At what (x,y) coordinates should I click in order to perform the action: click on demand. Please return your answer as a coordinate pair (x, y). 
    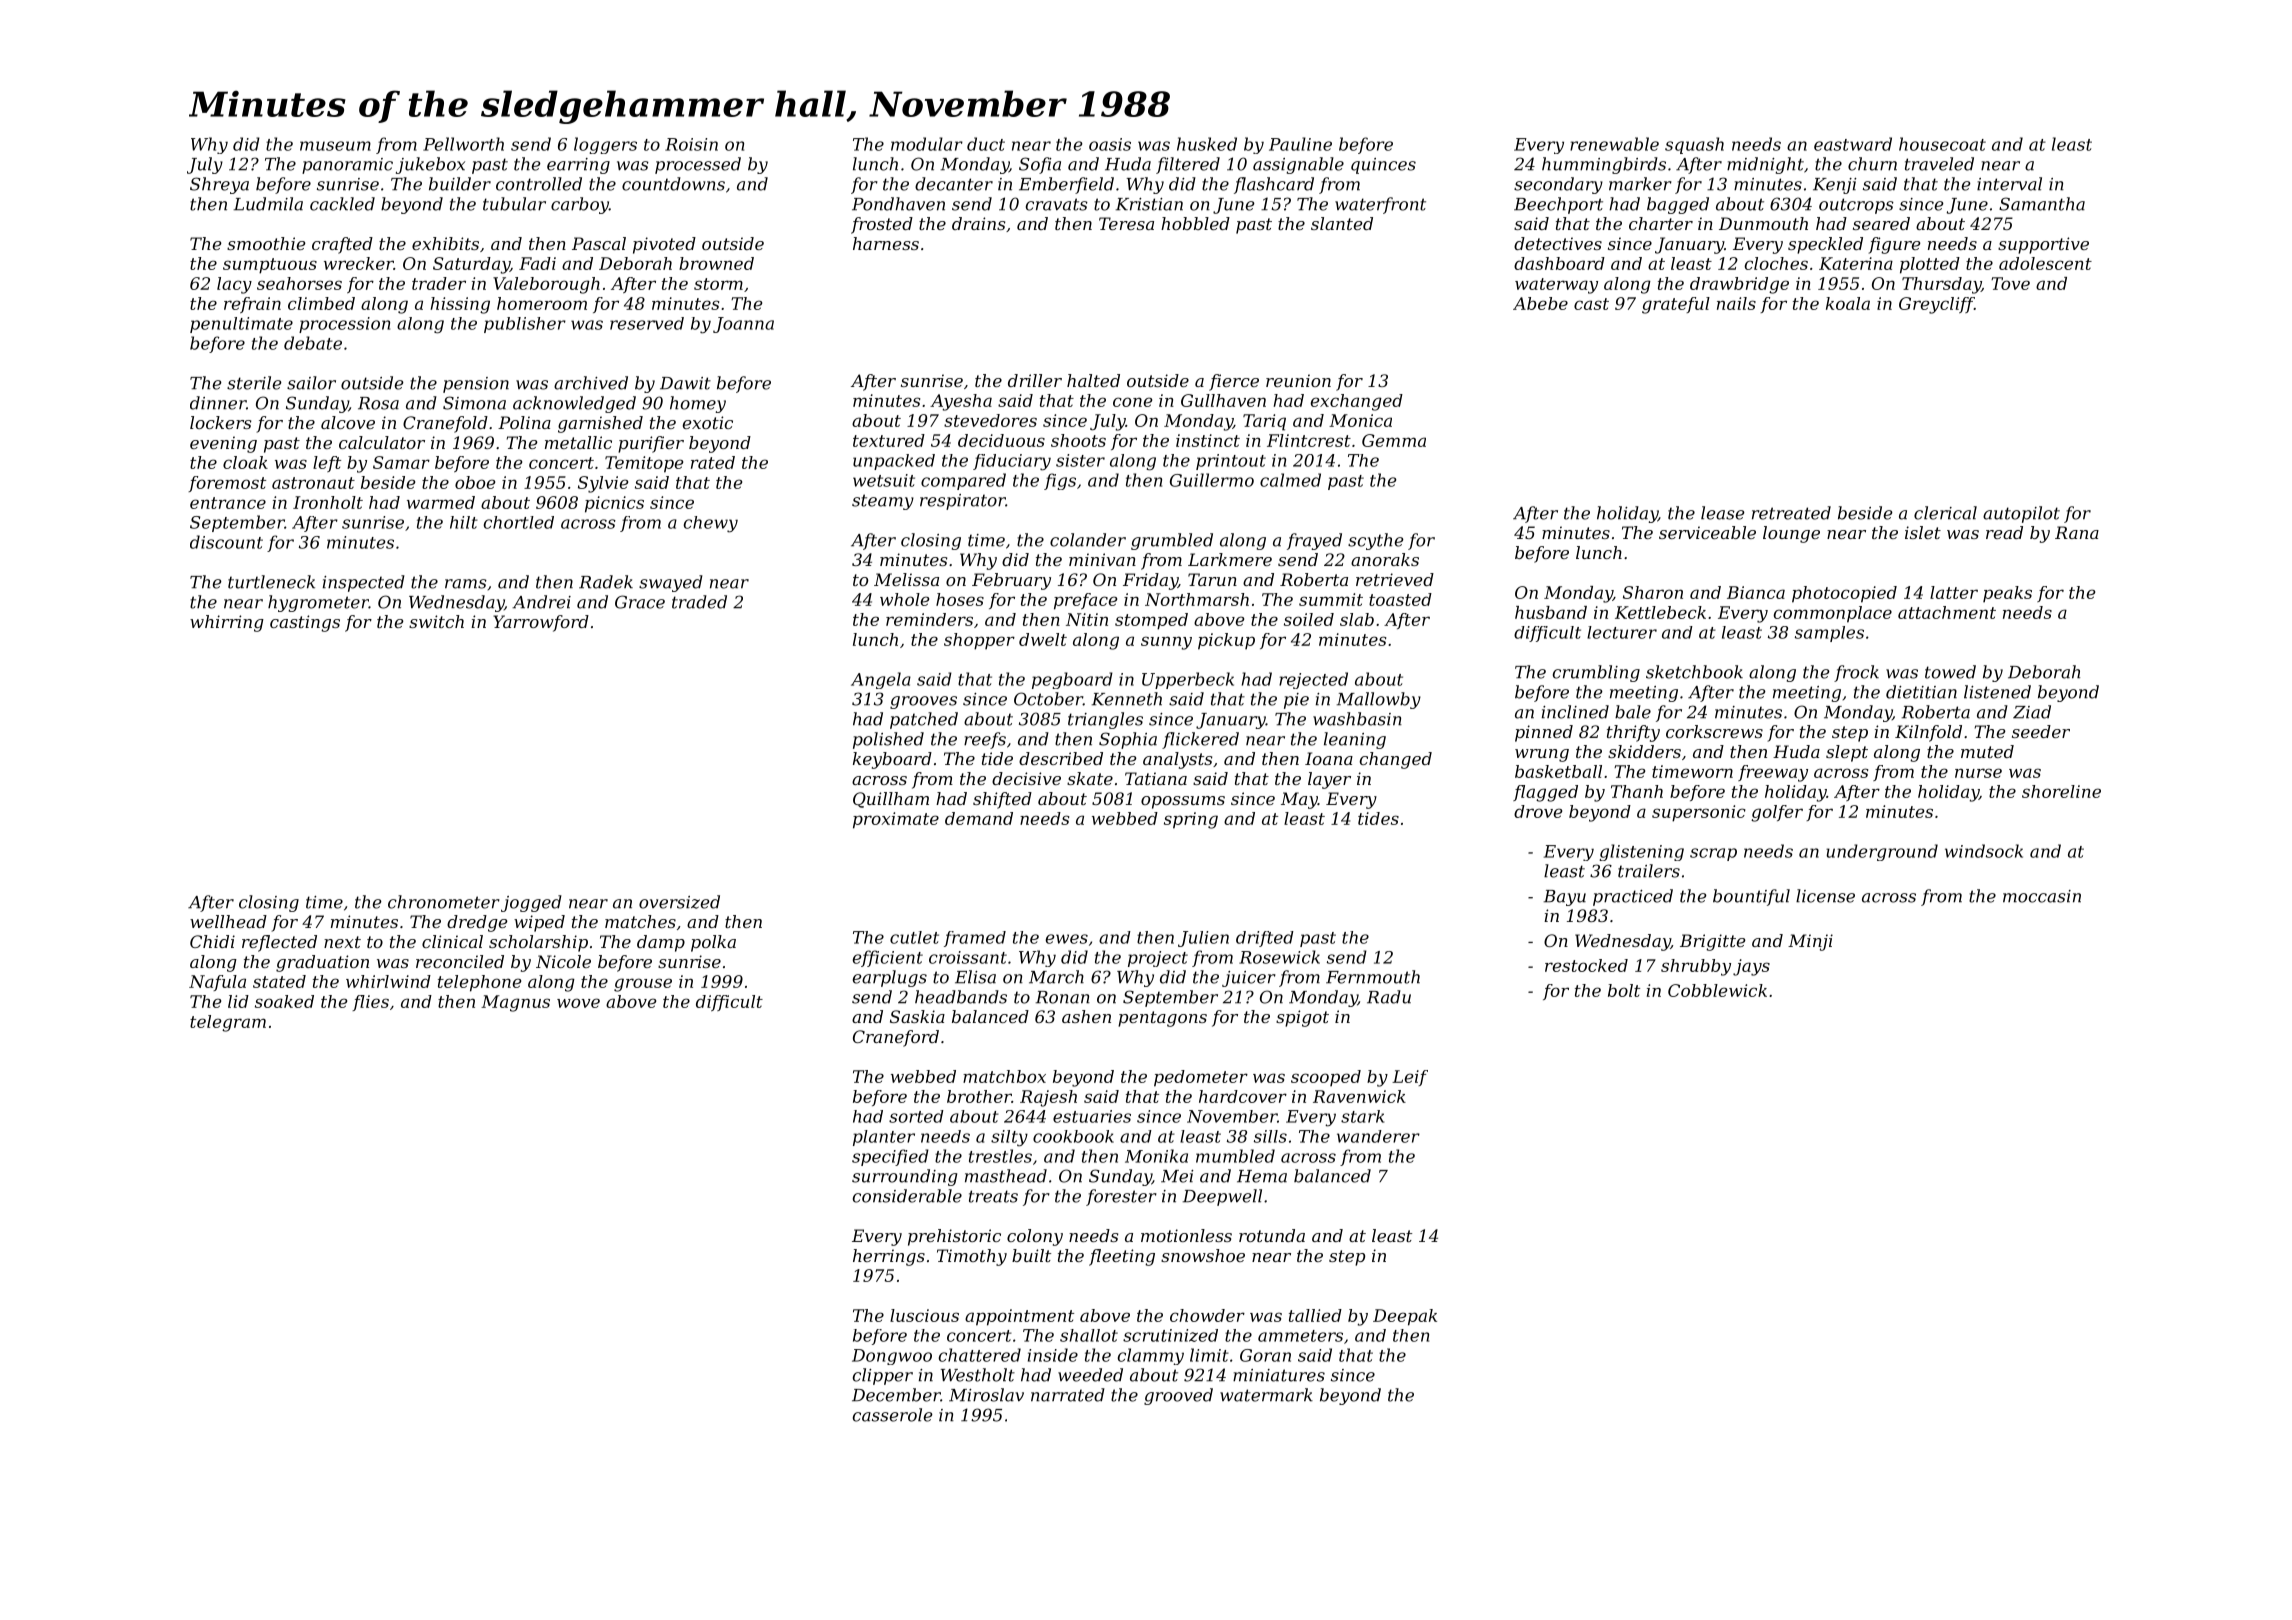
    Looking at the image, I should click on (979, 818).
